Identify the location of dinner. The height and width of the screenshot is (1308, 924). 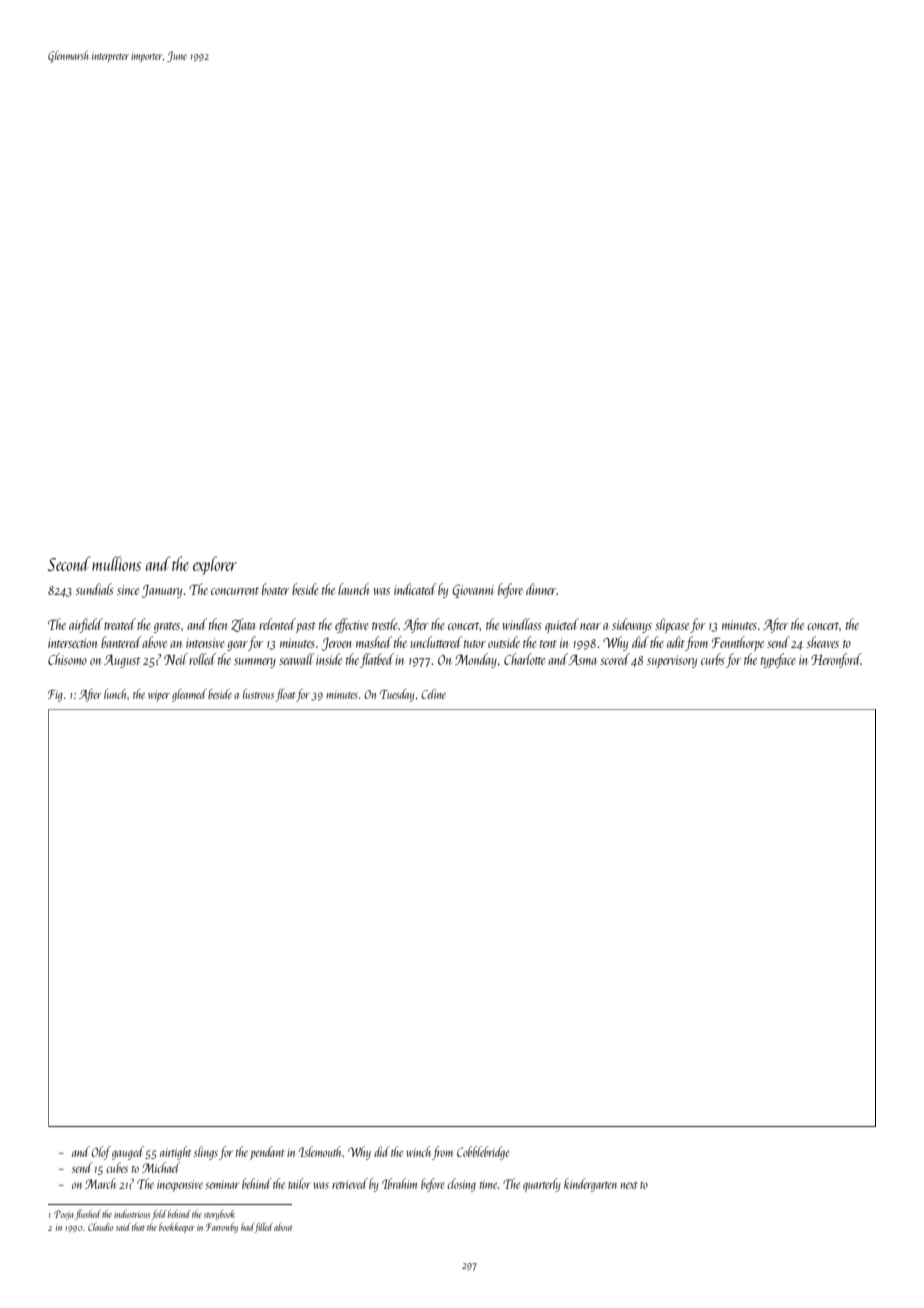
(541, 589).
